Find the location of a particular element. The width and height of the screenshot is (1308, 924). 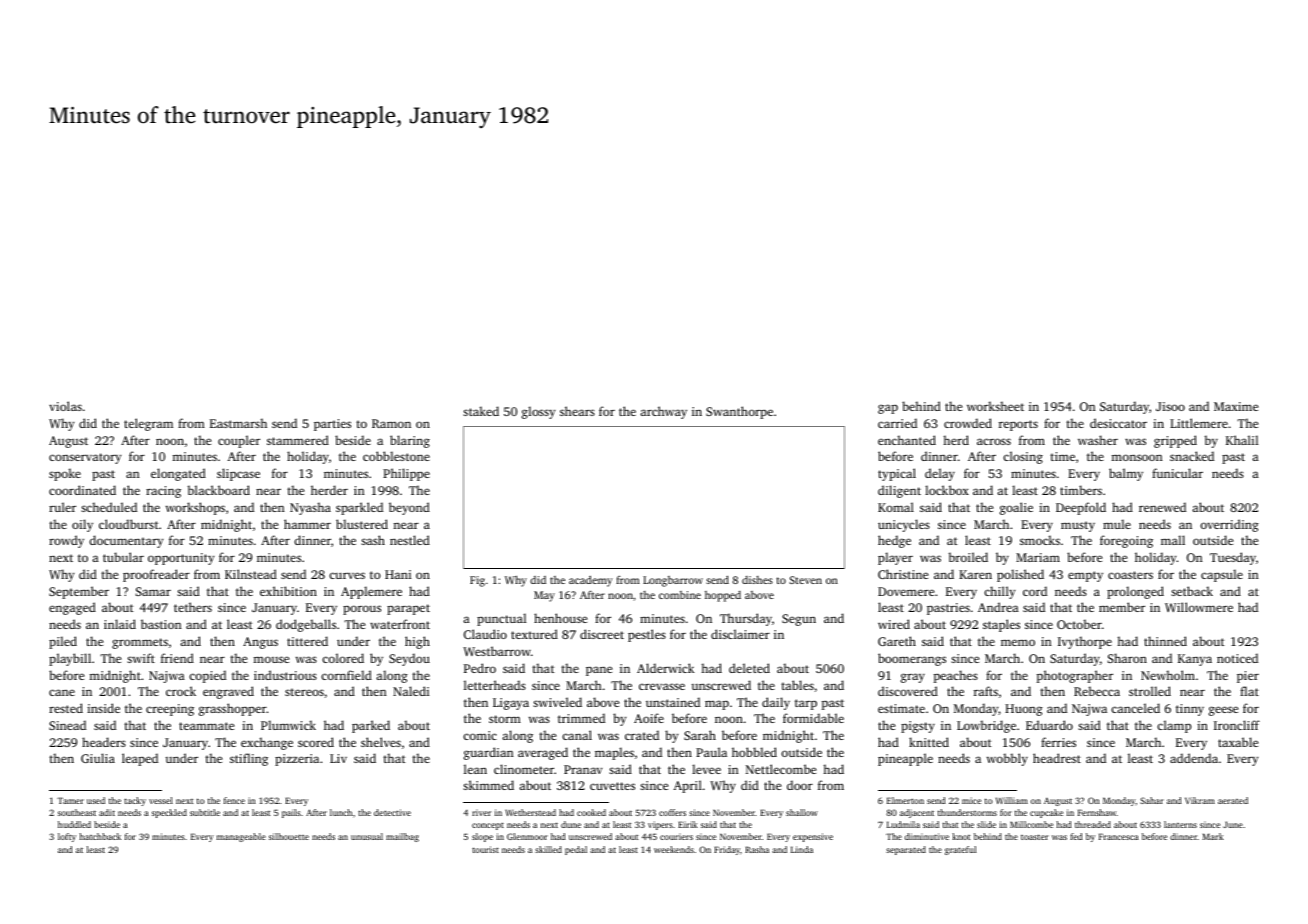

Willowmere is located at coordinates (1199, 607).
